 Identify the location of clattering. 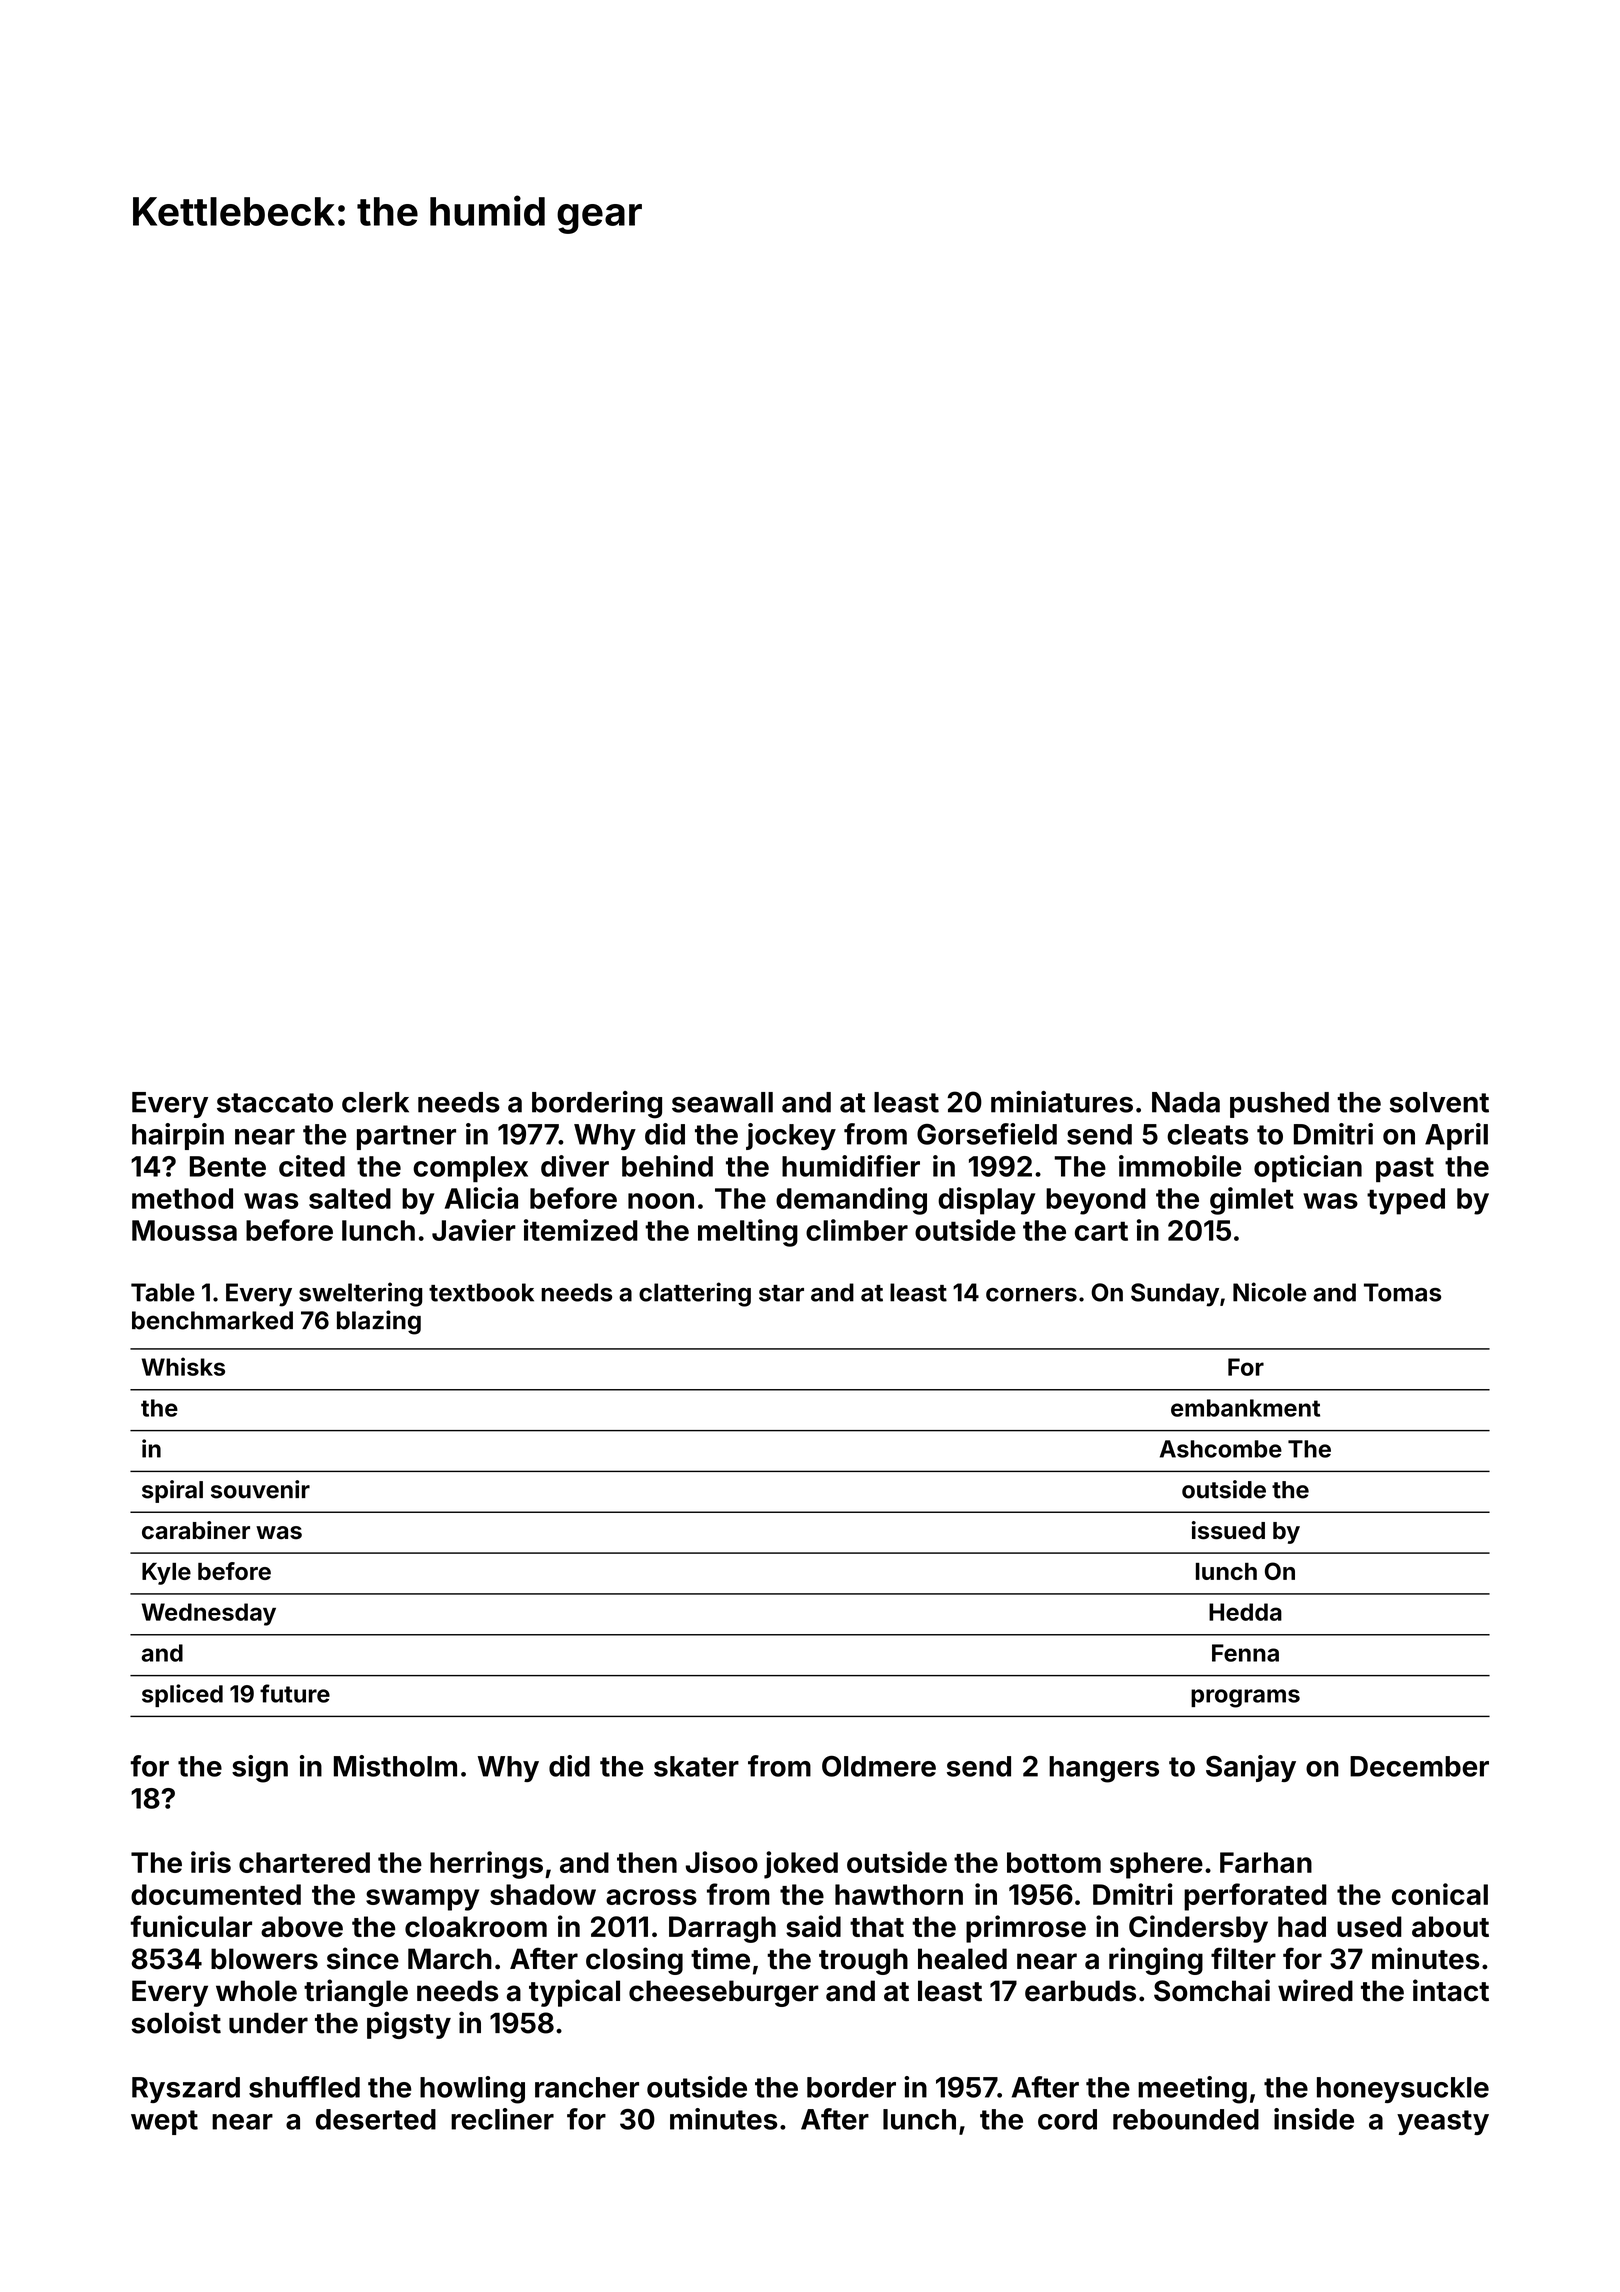
(695, 1294).
